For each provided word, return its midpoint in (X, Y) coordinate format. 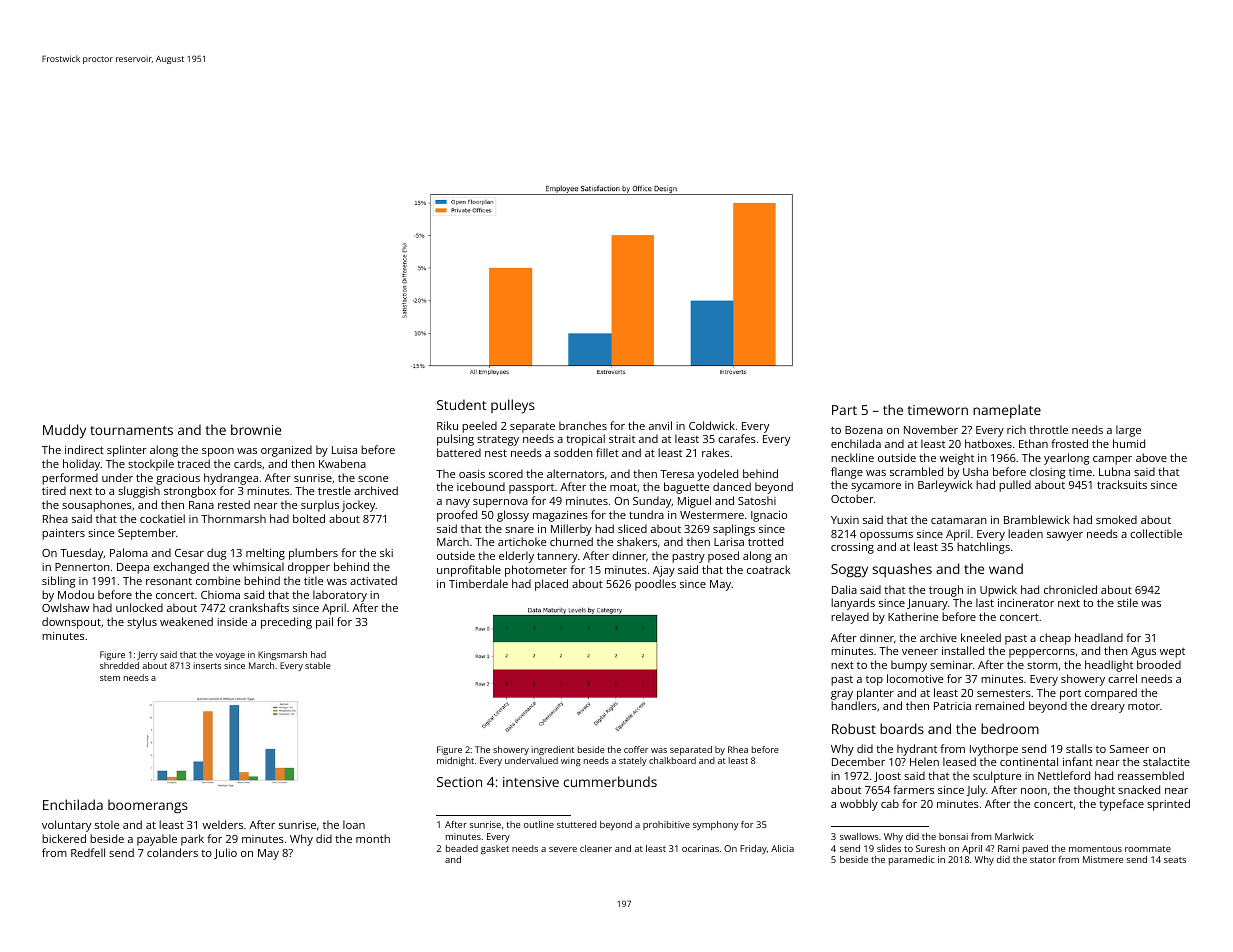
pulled (1015, 486)
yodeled (717, 475)
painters (63, 534)
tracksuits (1122, 484)
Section (459, 782)
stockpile (151, 465)
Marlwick (1014, 836)
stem (110, 678)
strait (622, 439)
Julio (225, 853)
